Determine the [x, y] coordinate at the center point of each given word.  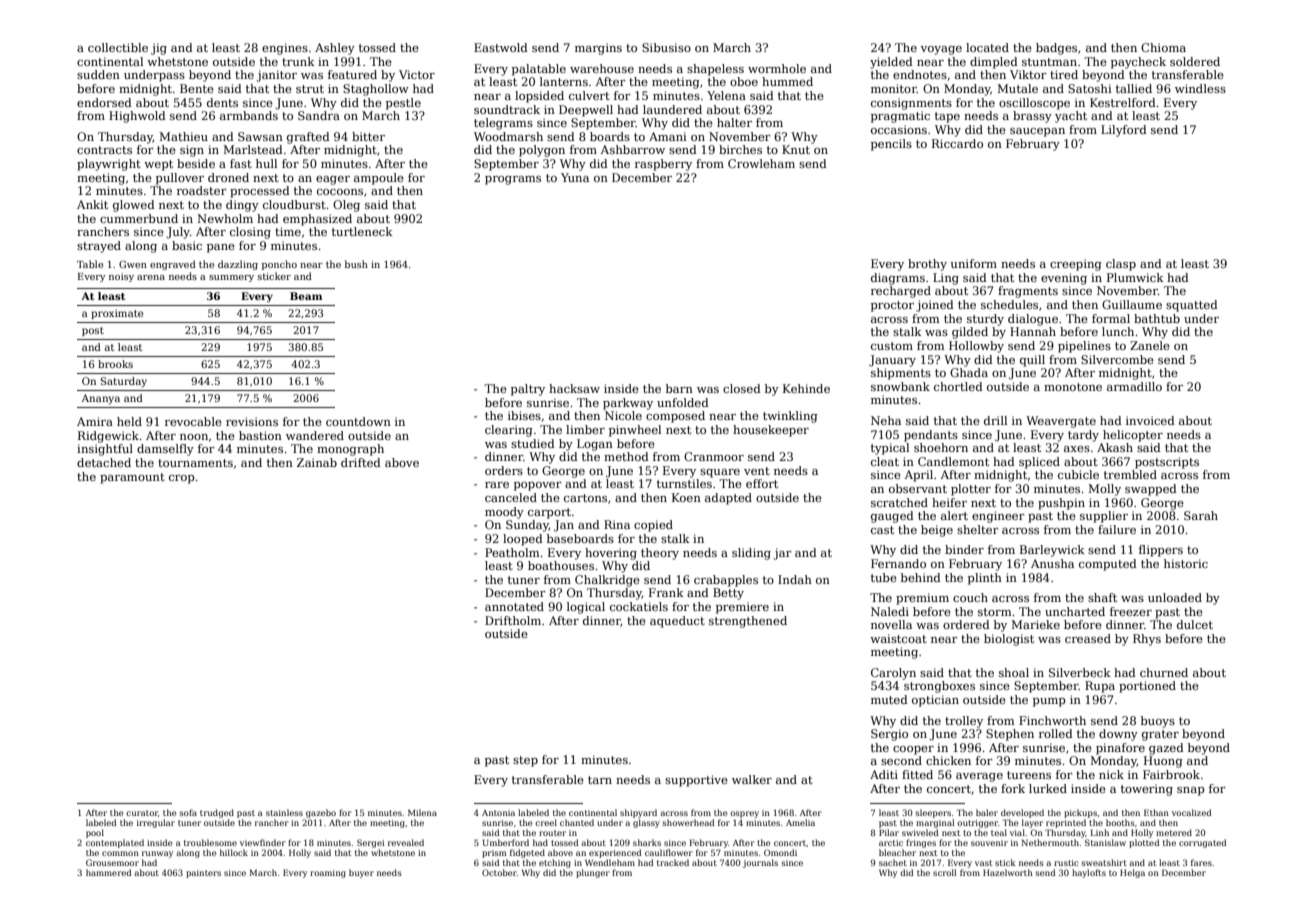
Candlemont [953, 461]
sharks [647, 842]
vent [757, 471]
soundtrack [507, 109]
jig [159, 49]
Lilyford [1124, 131]
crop [182, 479]
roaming [328, 874]
